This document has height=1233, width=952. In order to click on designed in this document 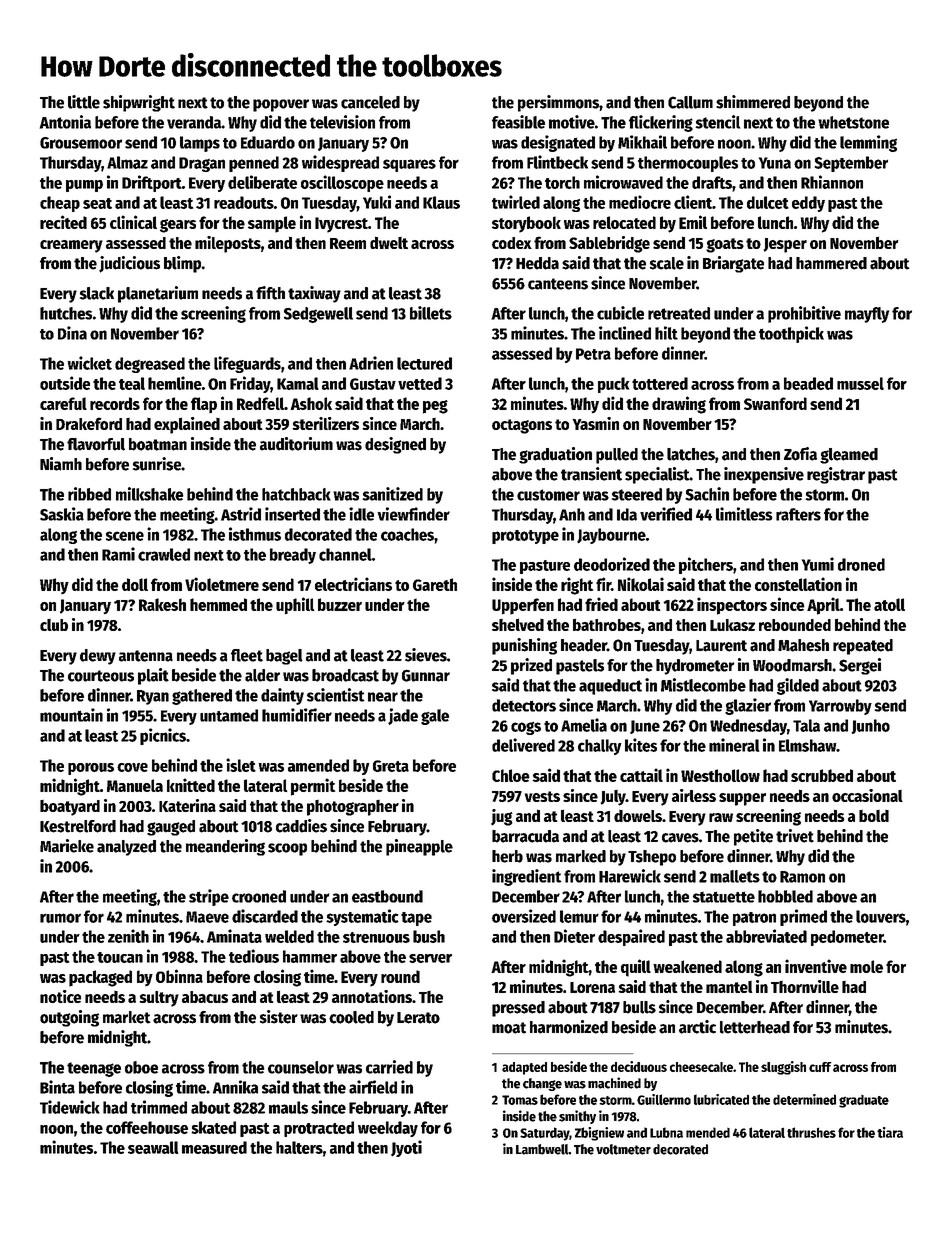, I will do `click(395, 445)`.
